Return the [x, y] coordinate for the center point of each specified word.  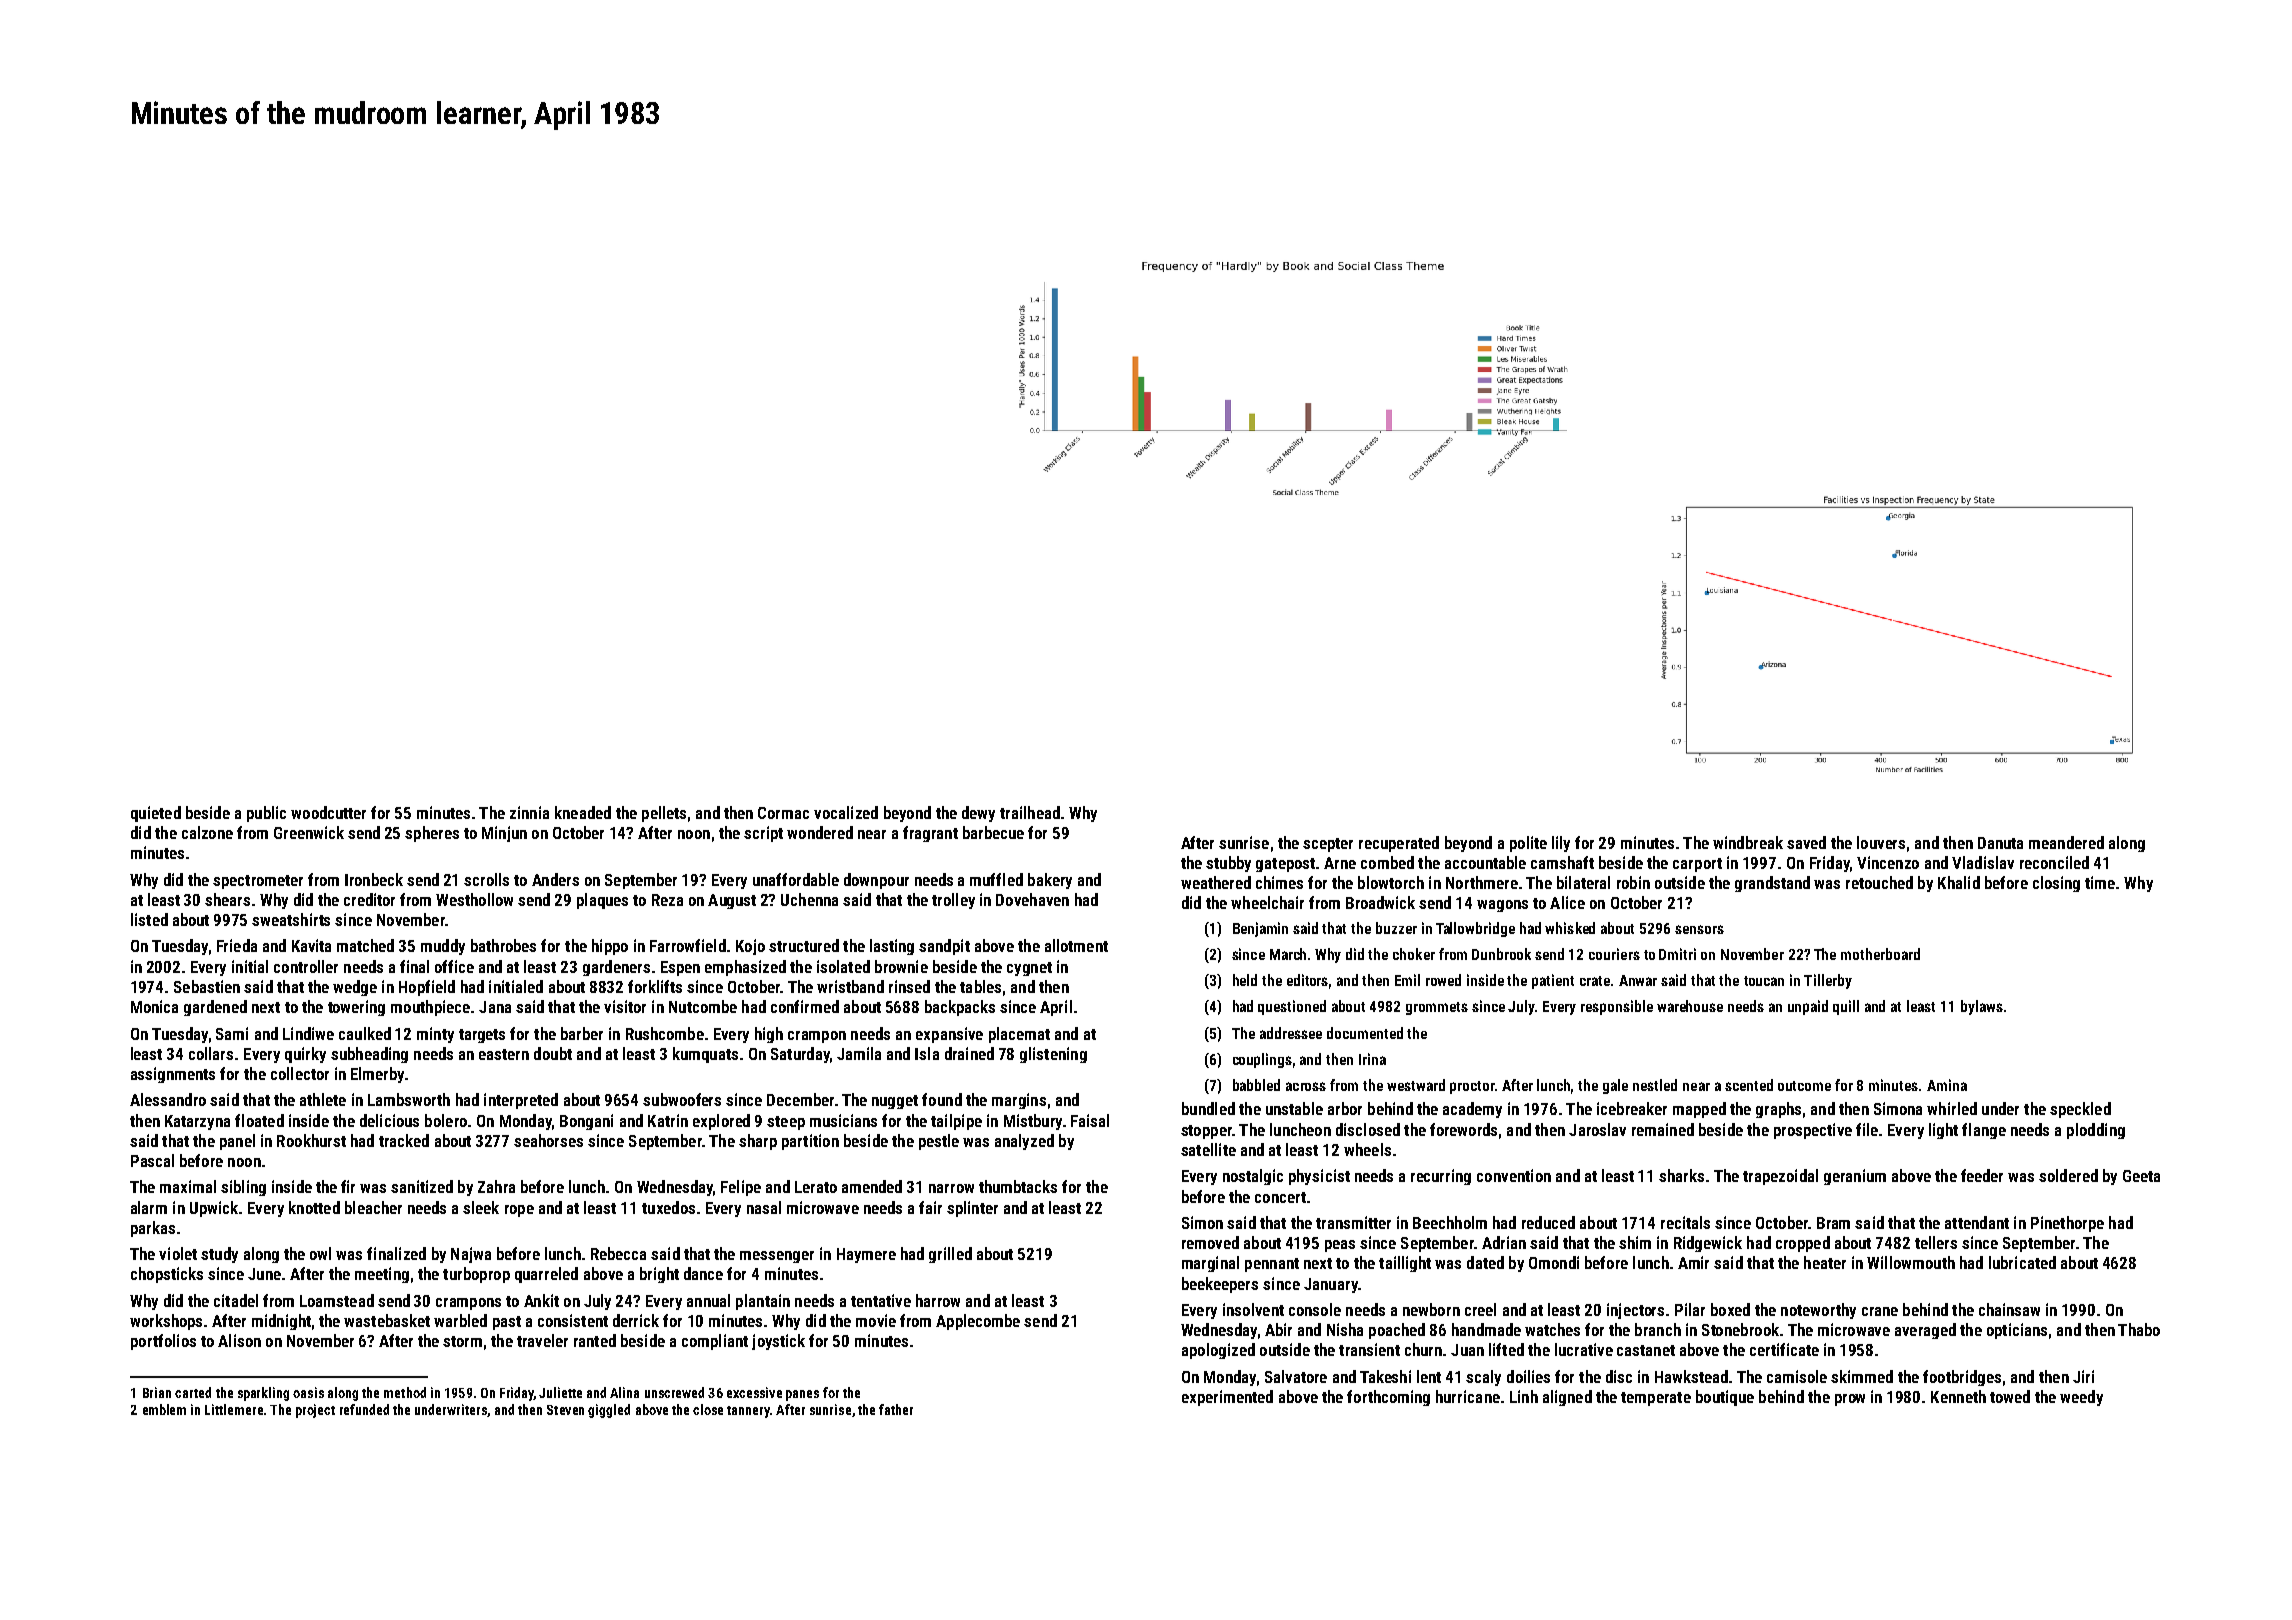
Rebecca [618, 1253]
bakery [1050, 881]
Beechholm [1450, 1222]
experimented [1227, 1398]
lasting [892, 947]
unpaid [1808, 1007]
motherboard [1880, 954]
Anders [555, 879]
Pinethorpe [2067, 1224]
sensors [1699, 929]
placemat [1019, 1035]
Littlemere [234, 1409]
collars [211, 1053]
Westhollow [474, 899]
